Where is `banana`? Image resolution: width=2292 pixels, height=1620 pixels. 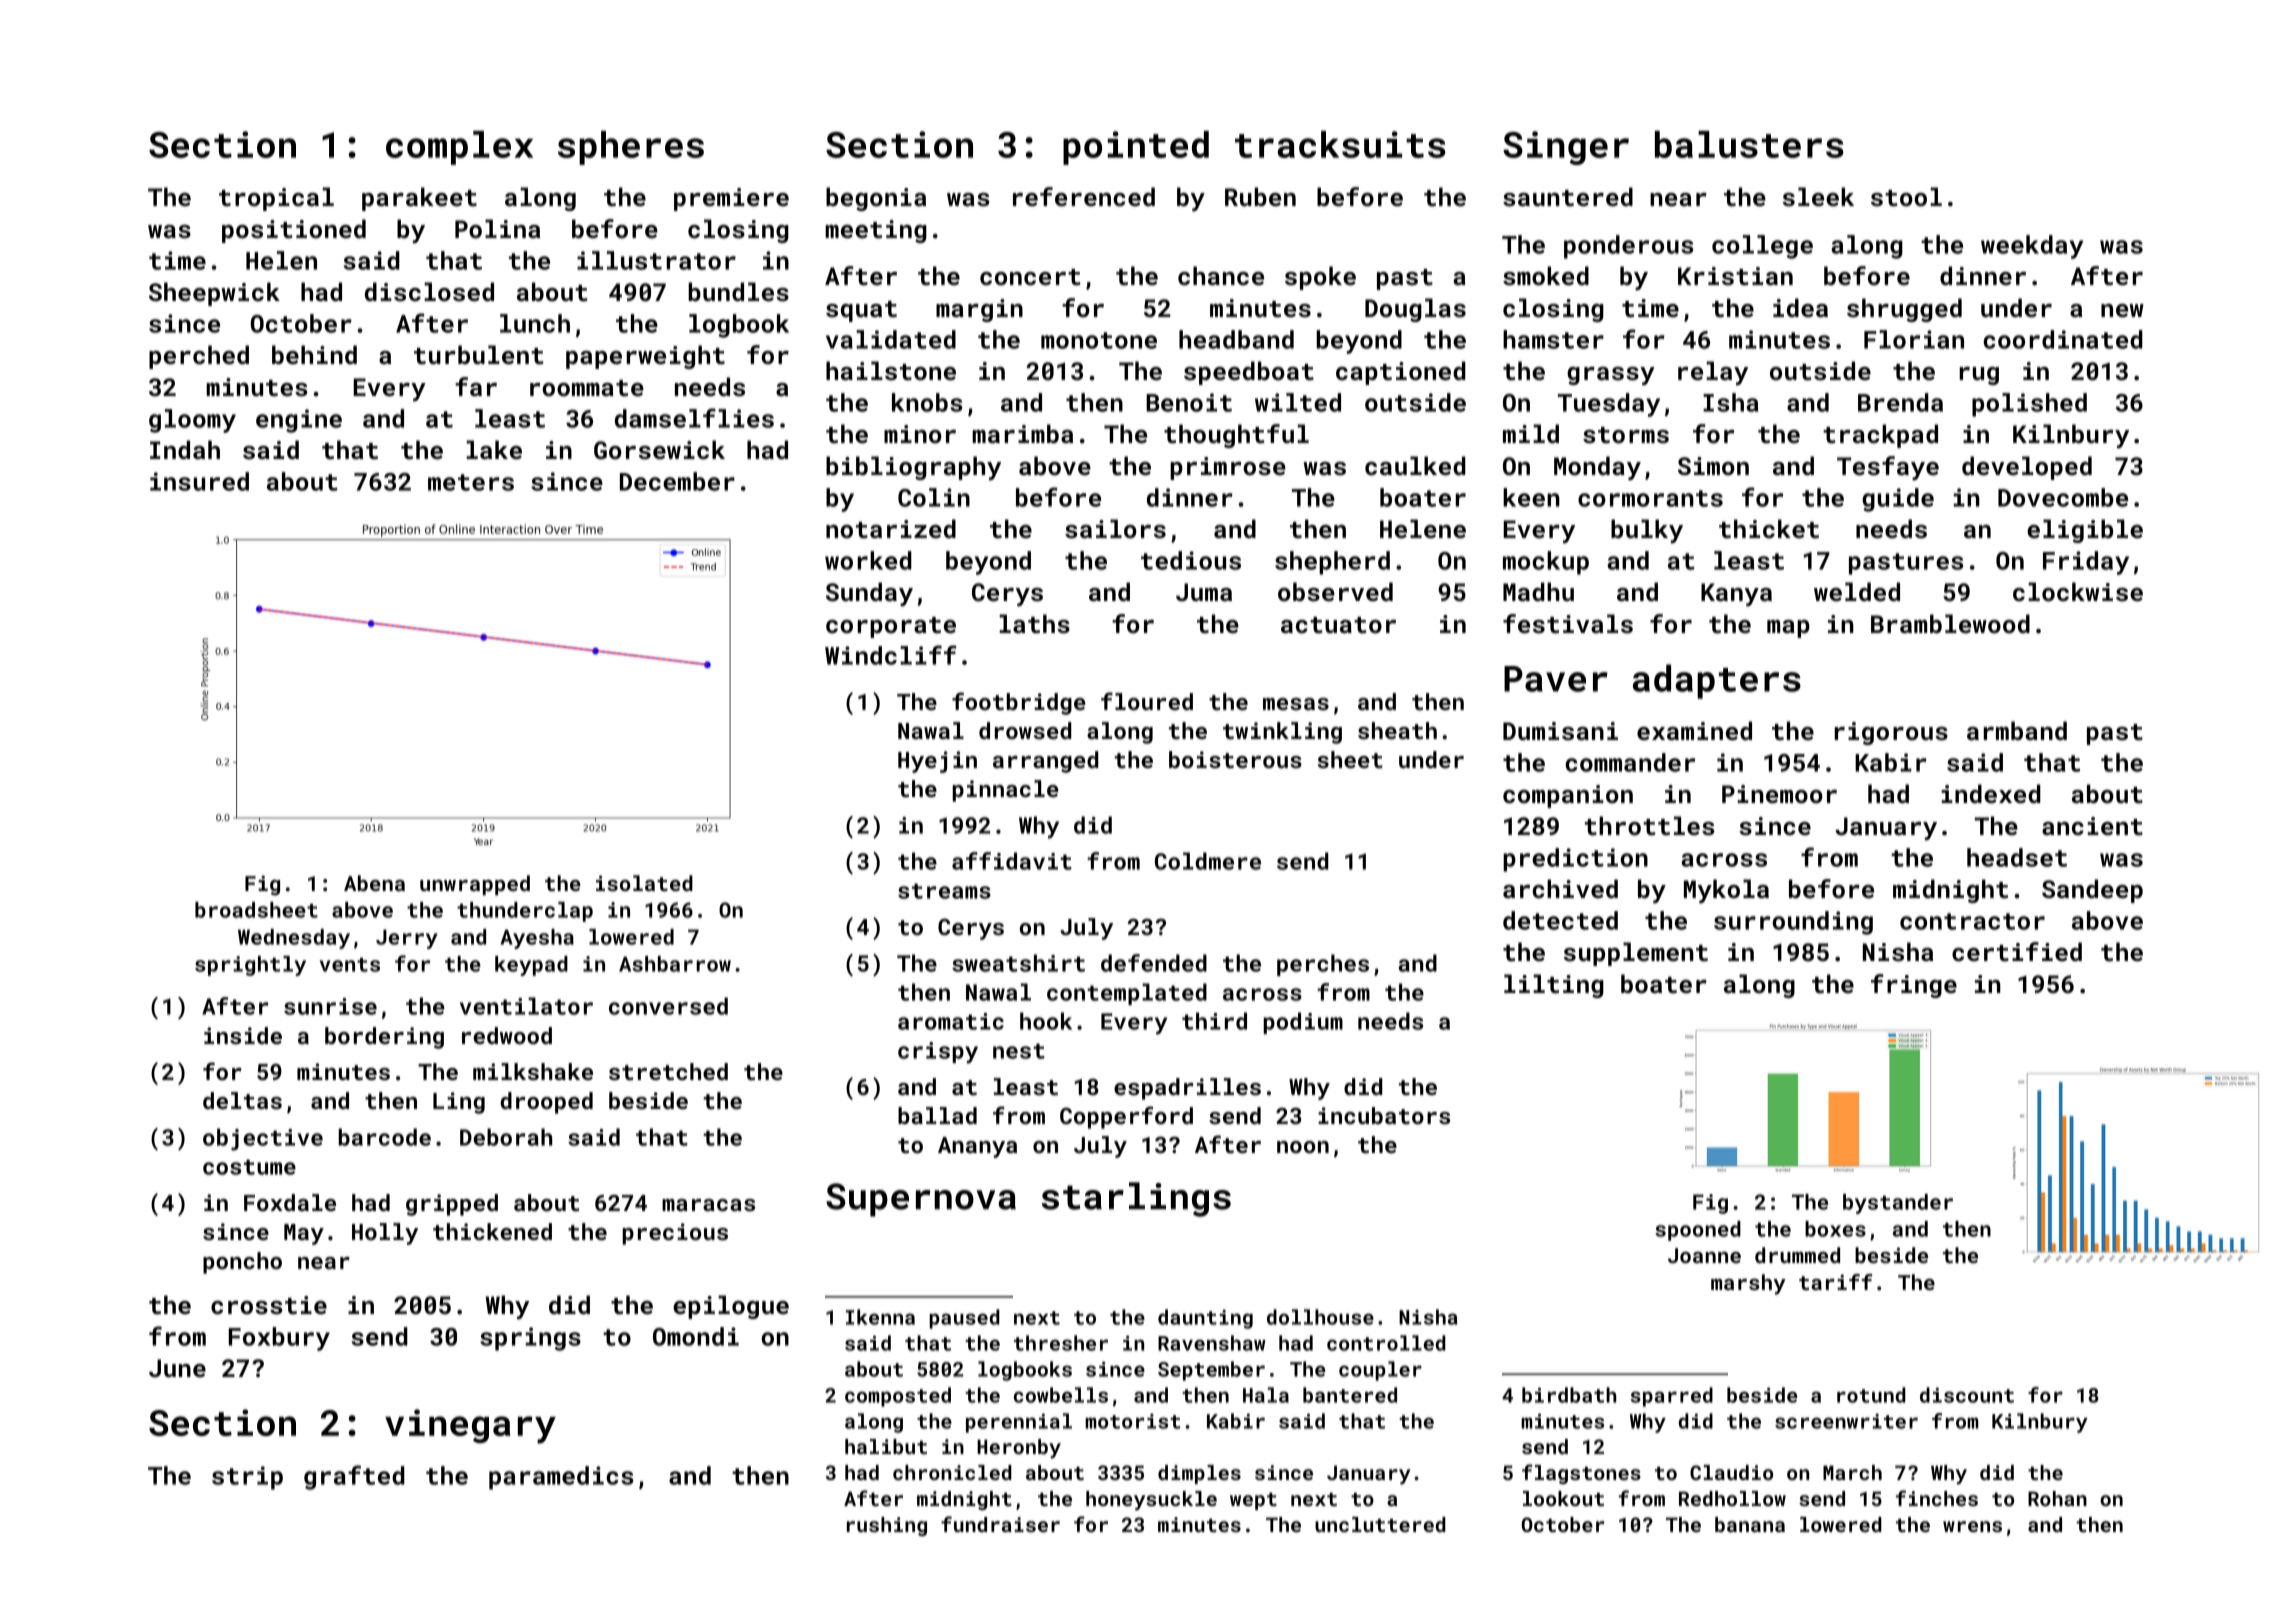
banana is located at coordinates (1750, 1524).
